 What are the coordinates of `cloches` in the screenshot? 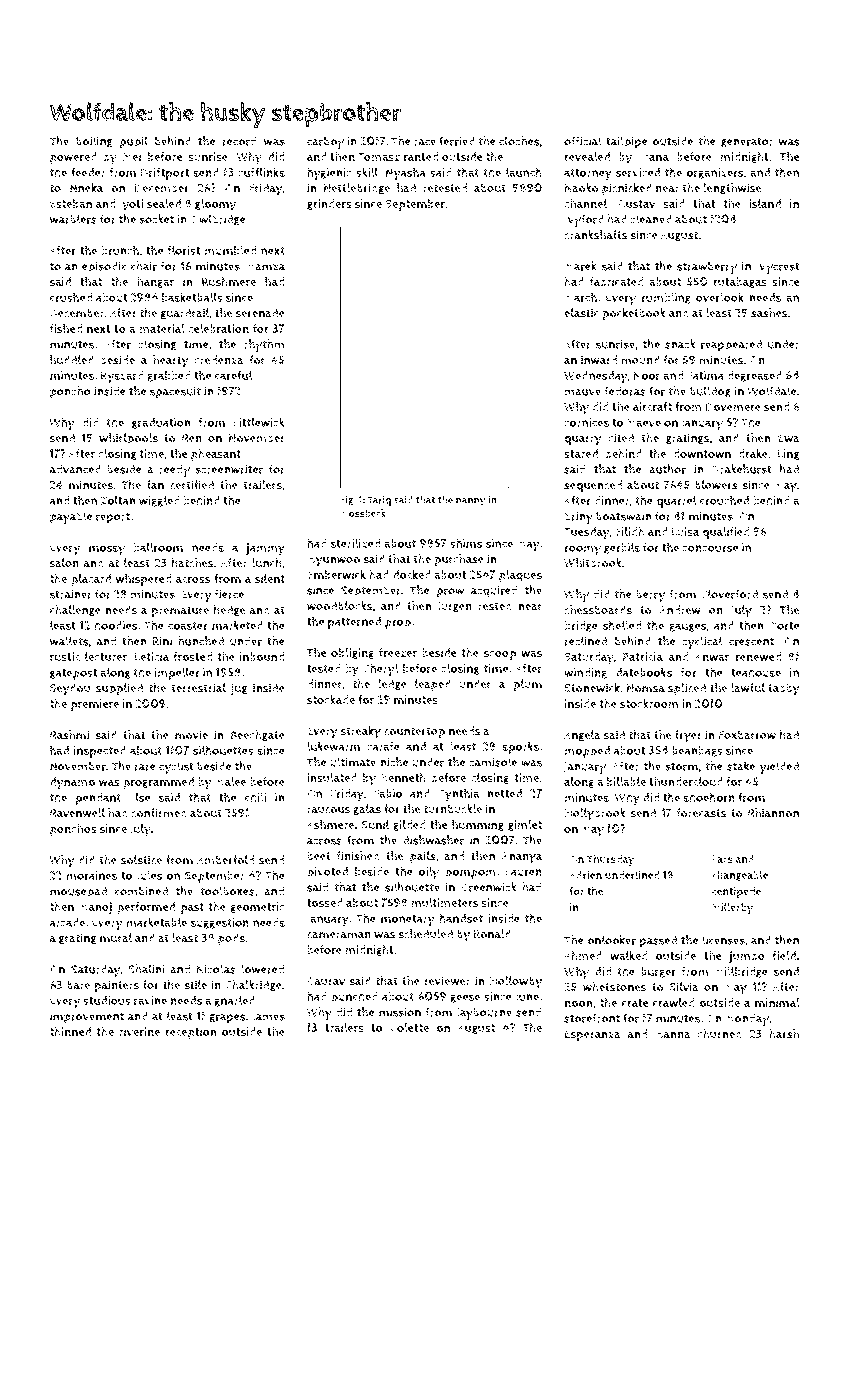 It's located at (519, 141).
